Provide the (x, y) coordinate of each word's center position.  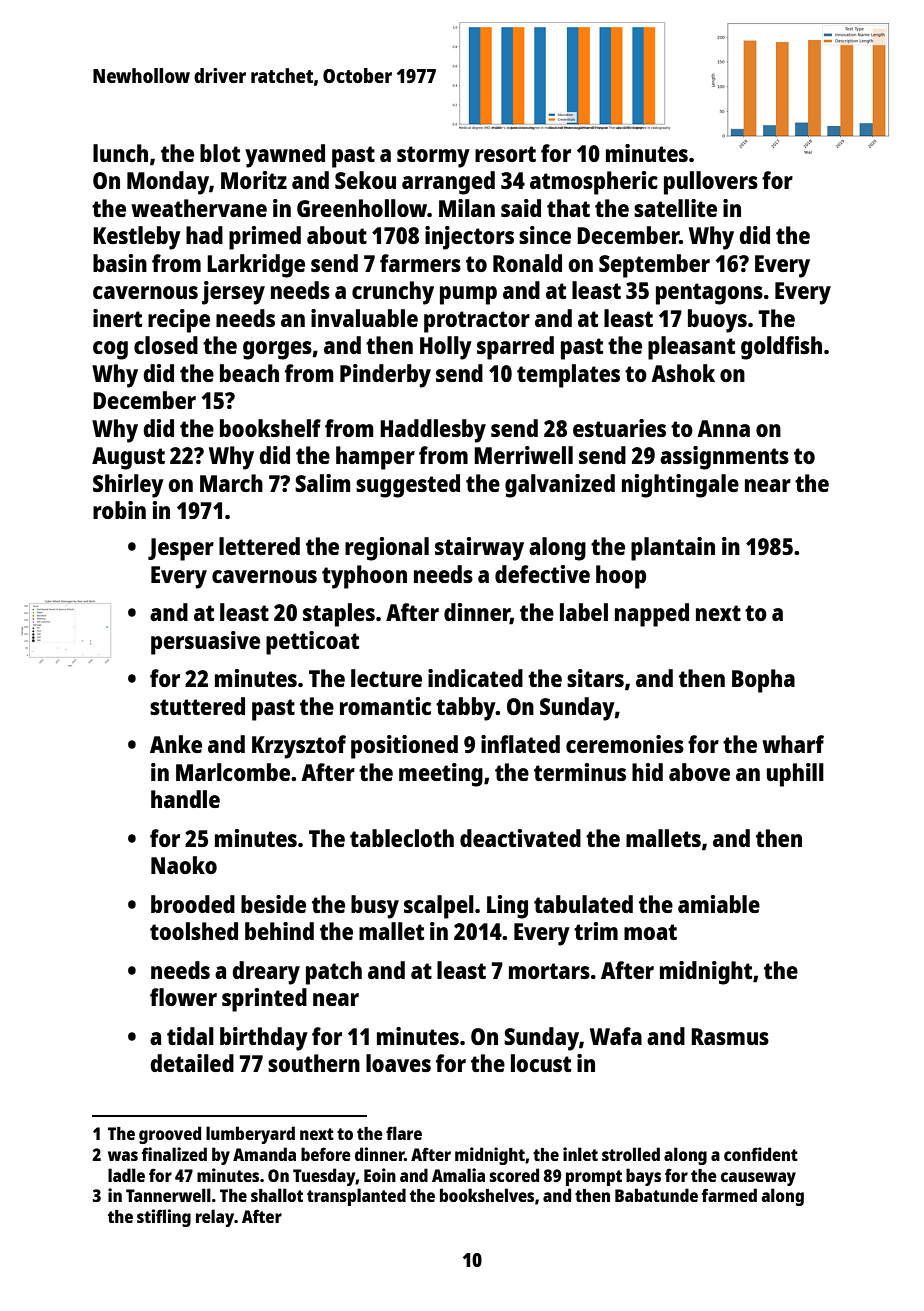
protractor (477, 322)
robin (119, 510)
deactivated (520, 838)
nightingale (680, 486)
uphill (795, 775)
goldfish (781, 348)
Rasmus (730, 1036)
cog (110, 350)
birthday (264, 1039)
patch (334, 973)
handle (185, 799)
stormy (433, 157)
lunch (120, 153)
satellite (675, 208)
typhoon (364, 577)
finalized (174, 1154)
